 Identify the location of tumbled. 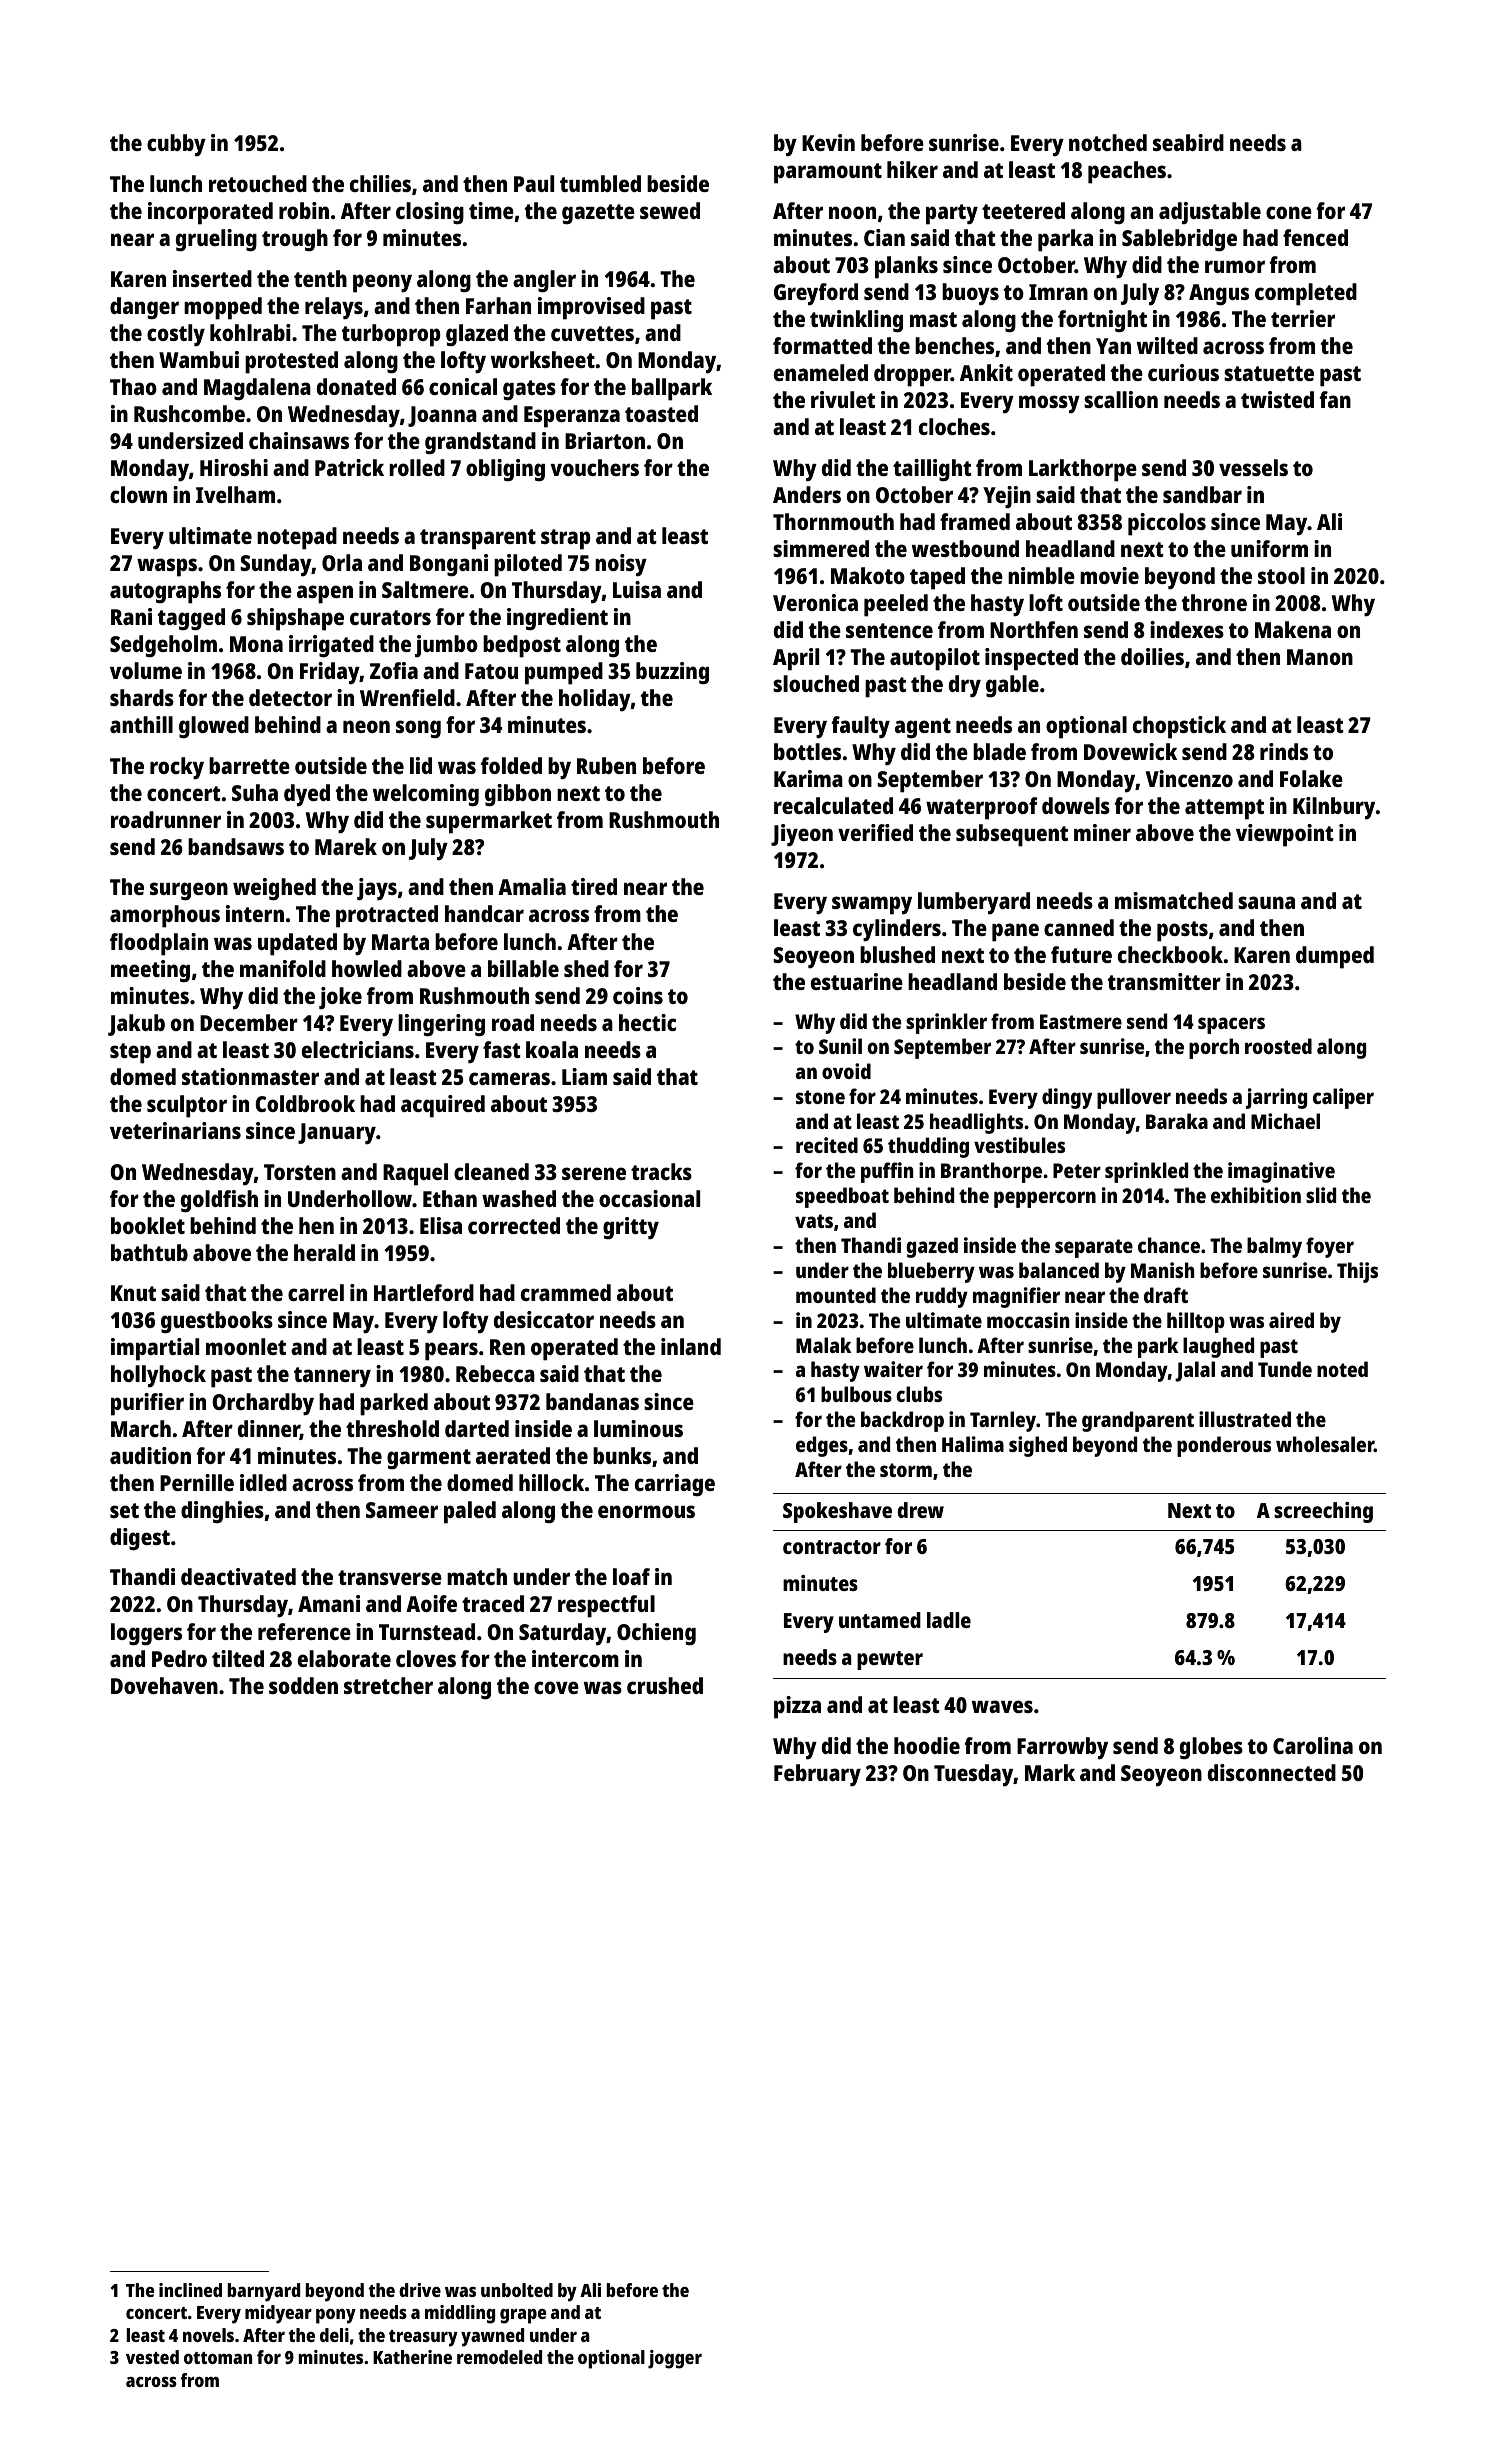
(600, 183).
